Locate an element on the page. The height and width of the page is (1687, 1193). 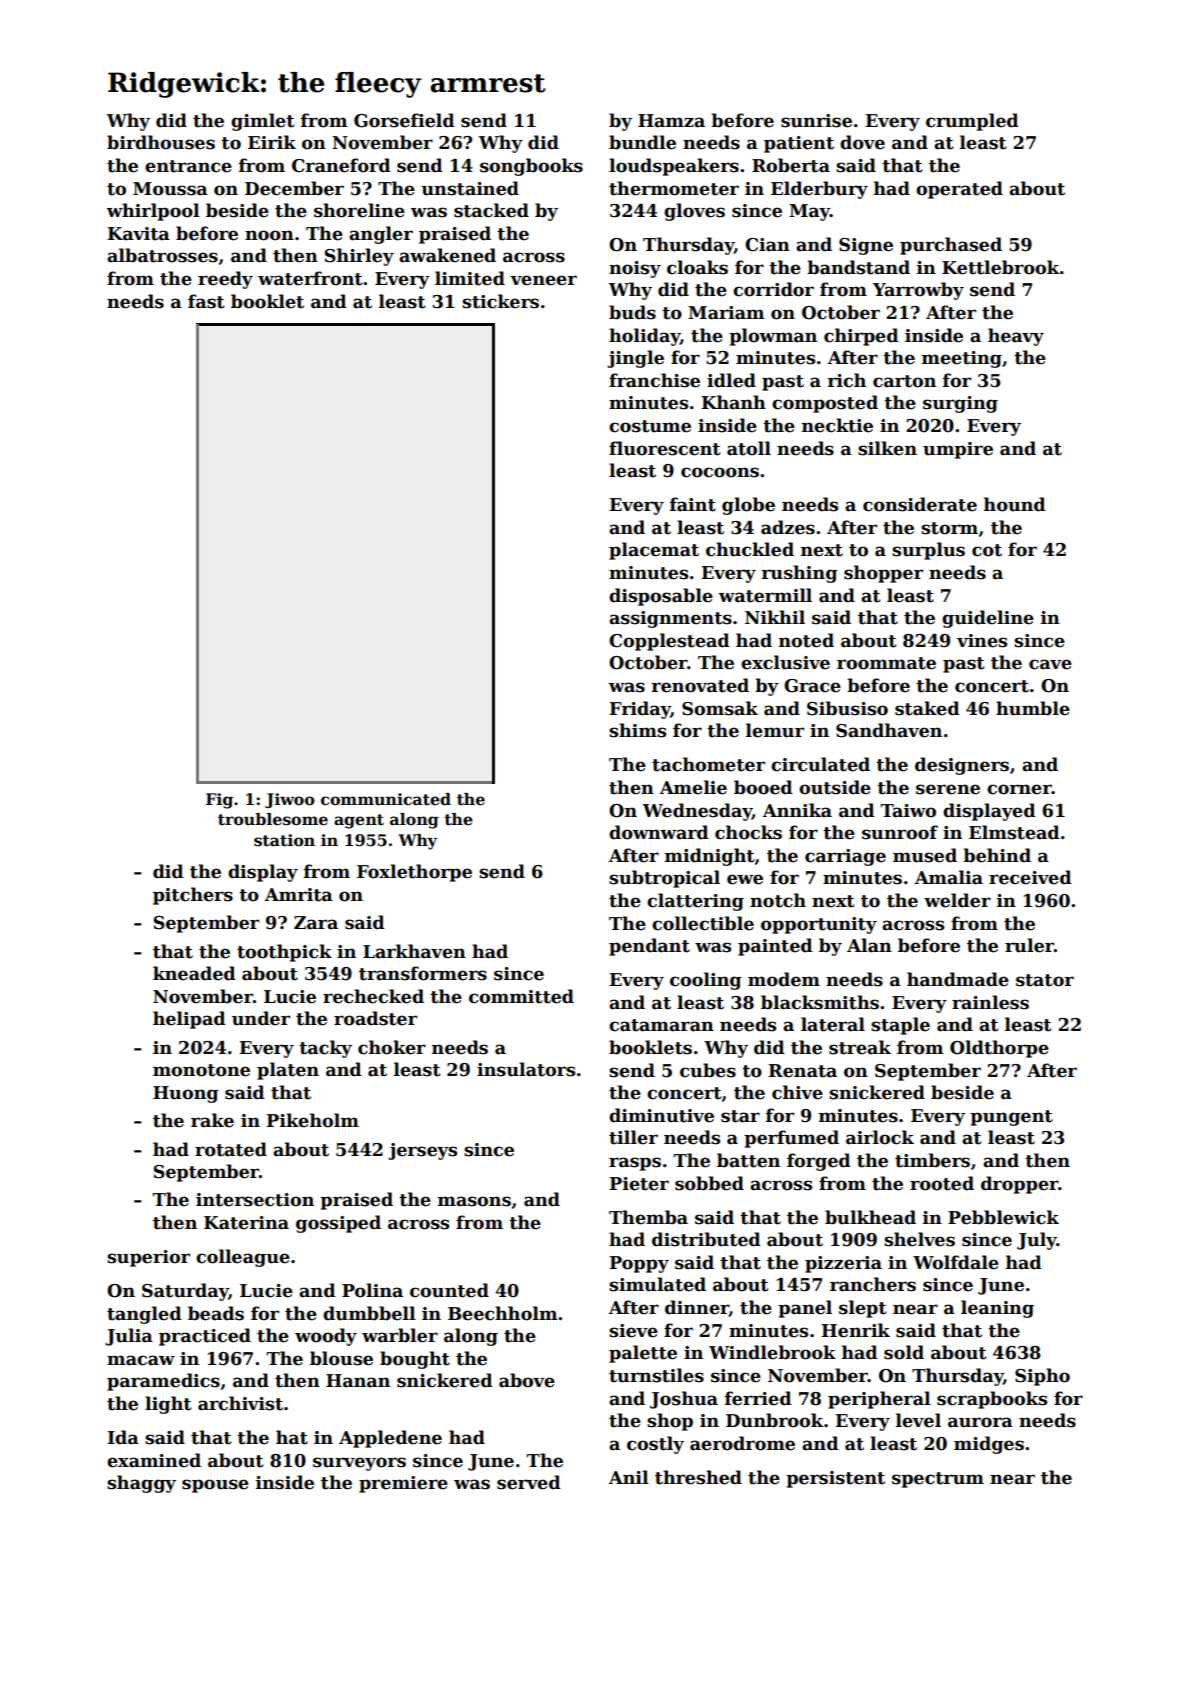
under is located at coordinates (261, 1018).
